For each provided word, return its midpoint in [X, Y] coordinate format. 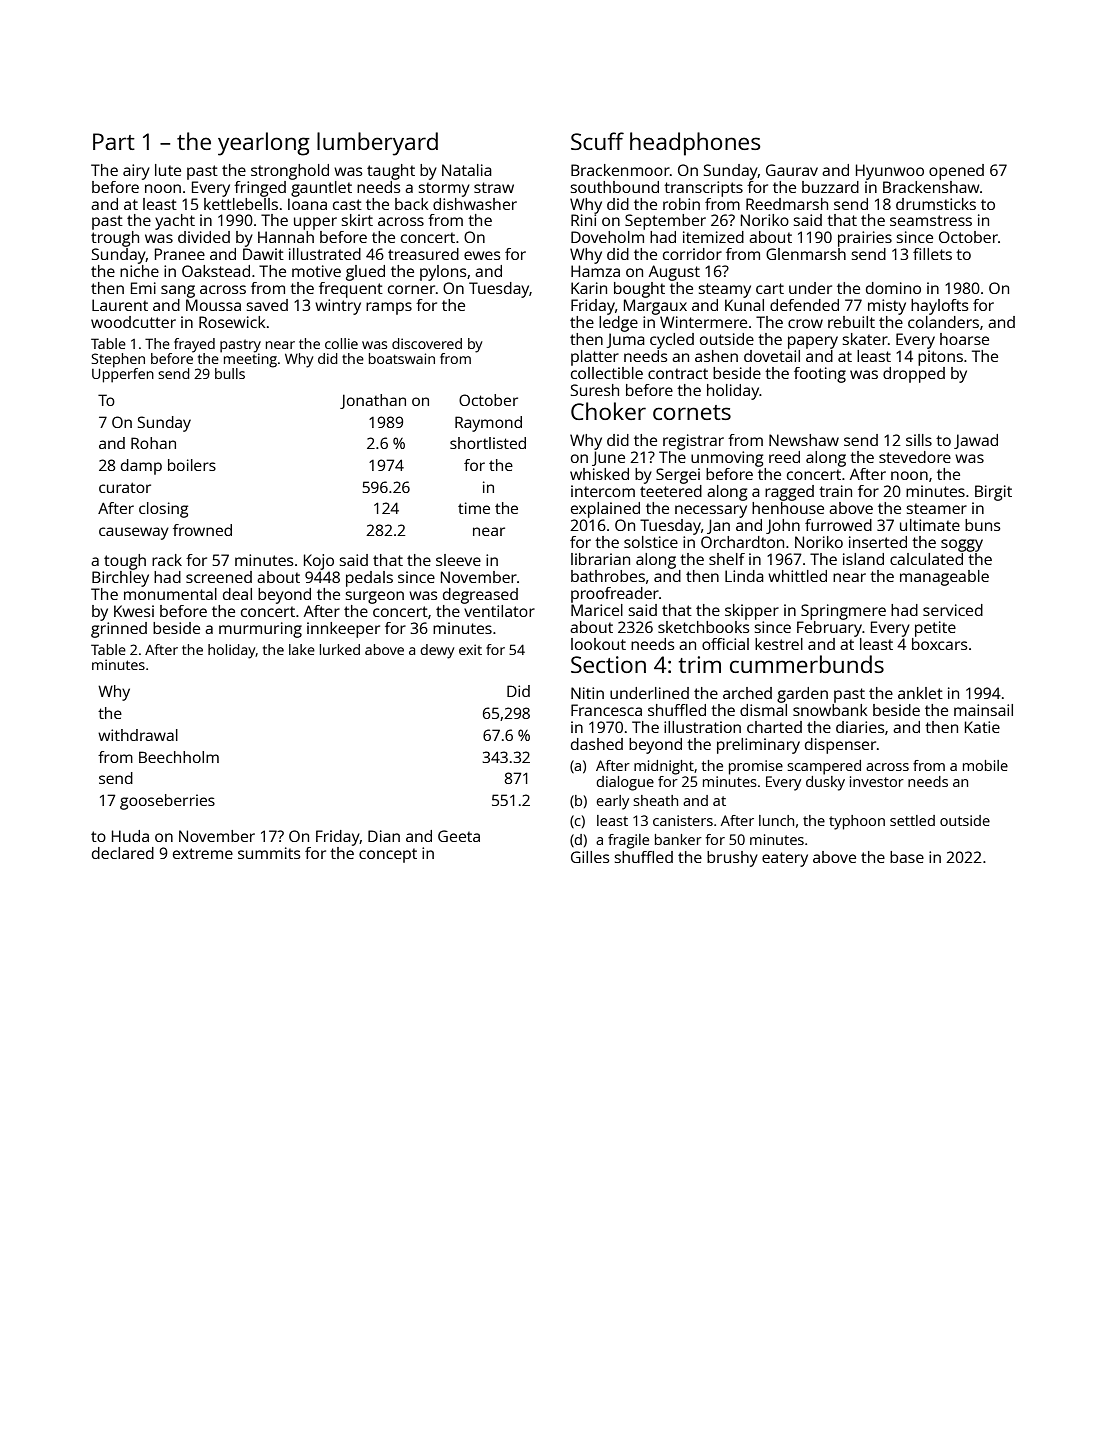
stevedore [915, 457]
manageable [944, 578]
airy [136, 172]
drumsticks [936, 204]
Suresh [595, 390]
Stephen [118, 360]
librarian [600, 559]
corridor [692, 254]
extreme [203, 853]
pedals [369, 579]
